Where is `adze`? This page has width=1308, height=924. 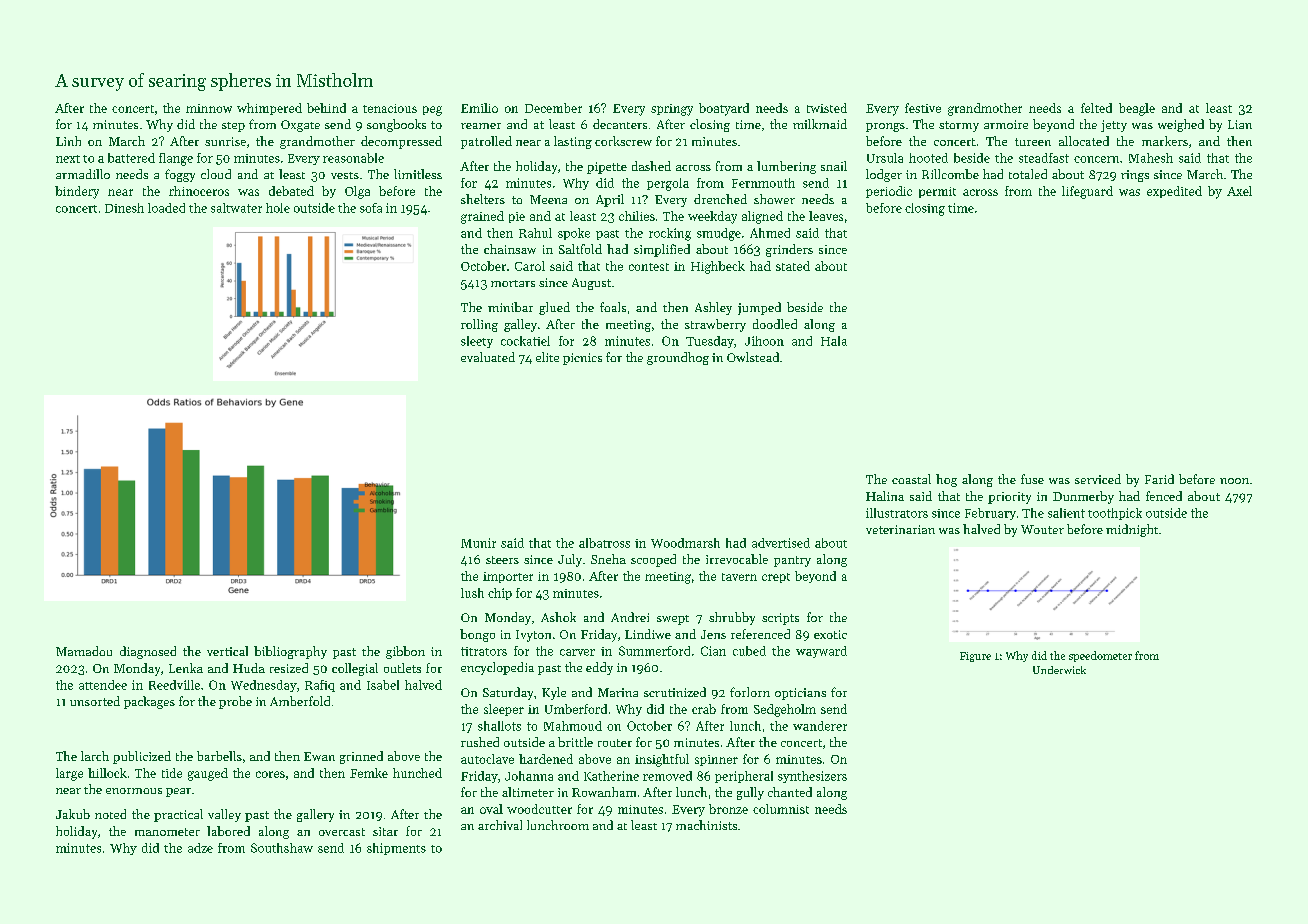
adze is located at coordinates (200, 848).
